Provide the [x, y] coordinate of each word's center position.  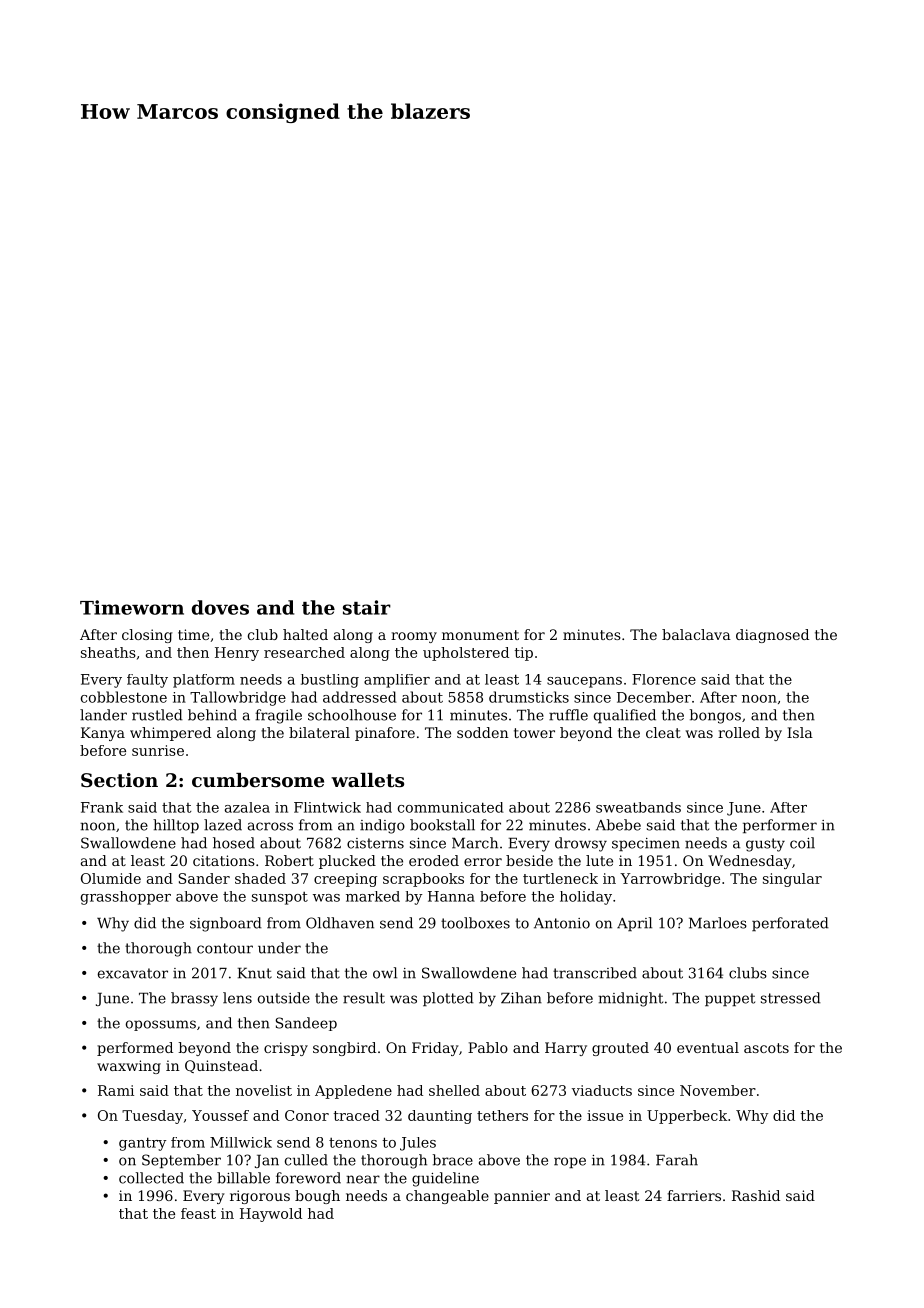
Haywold [271, 1215]
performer [780, 826]
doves [220, 607]
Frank [102, 807]
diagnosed [772, 636]
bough [317, 1197]
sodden [483, 732]
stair [367, 607]
